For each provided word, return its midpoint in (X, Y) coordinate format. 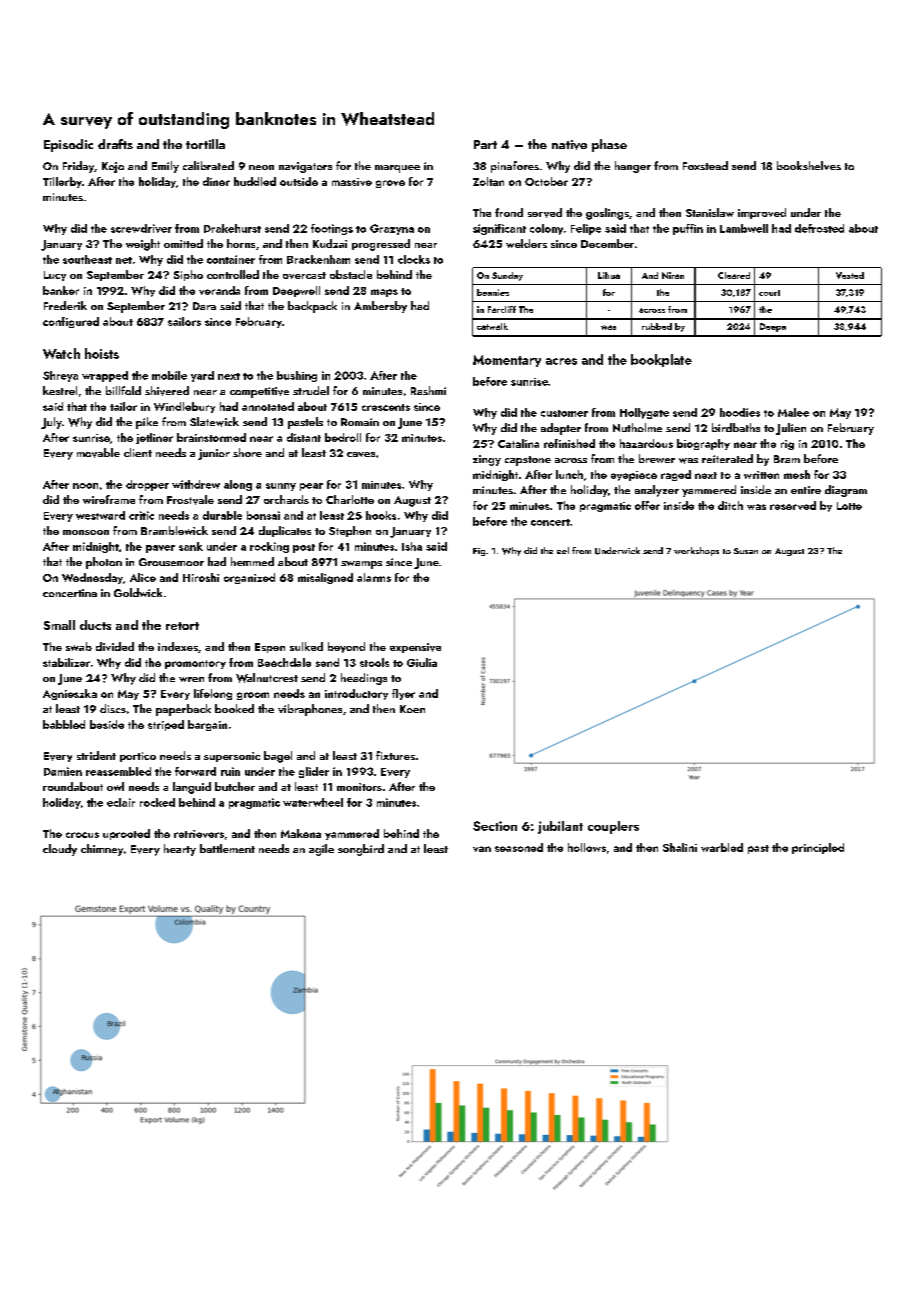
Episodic (68, 145)
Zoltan (488, 181)
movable (98, 453)
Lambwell (744, 228)
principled (818, 848)
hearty (180, 850)
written (761, 475)
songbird (361, 850)
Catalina (518, 443)
